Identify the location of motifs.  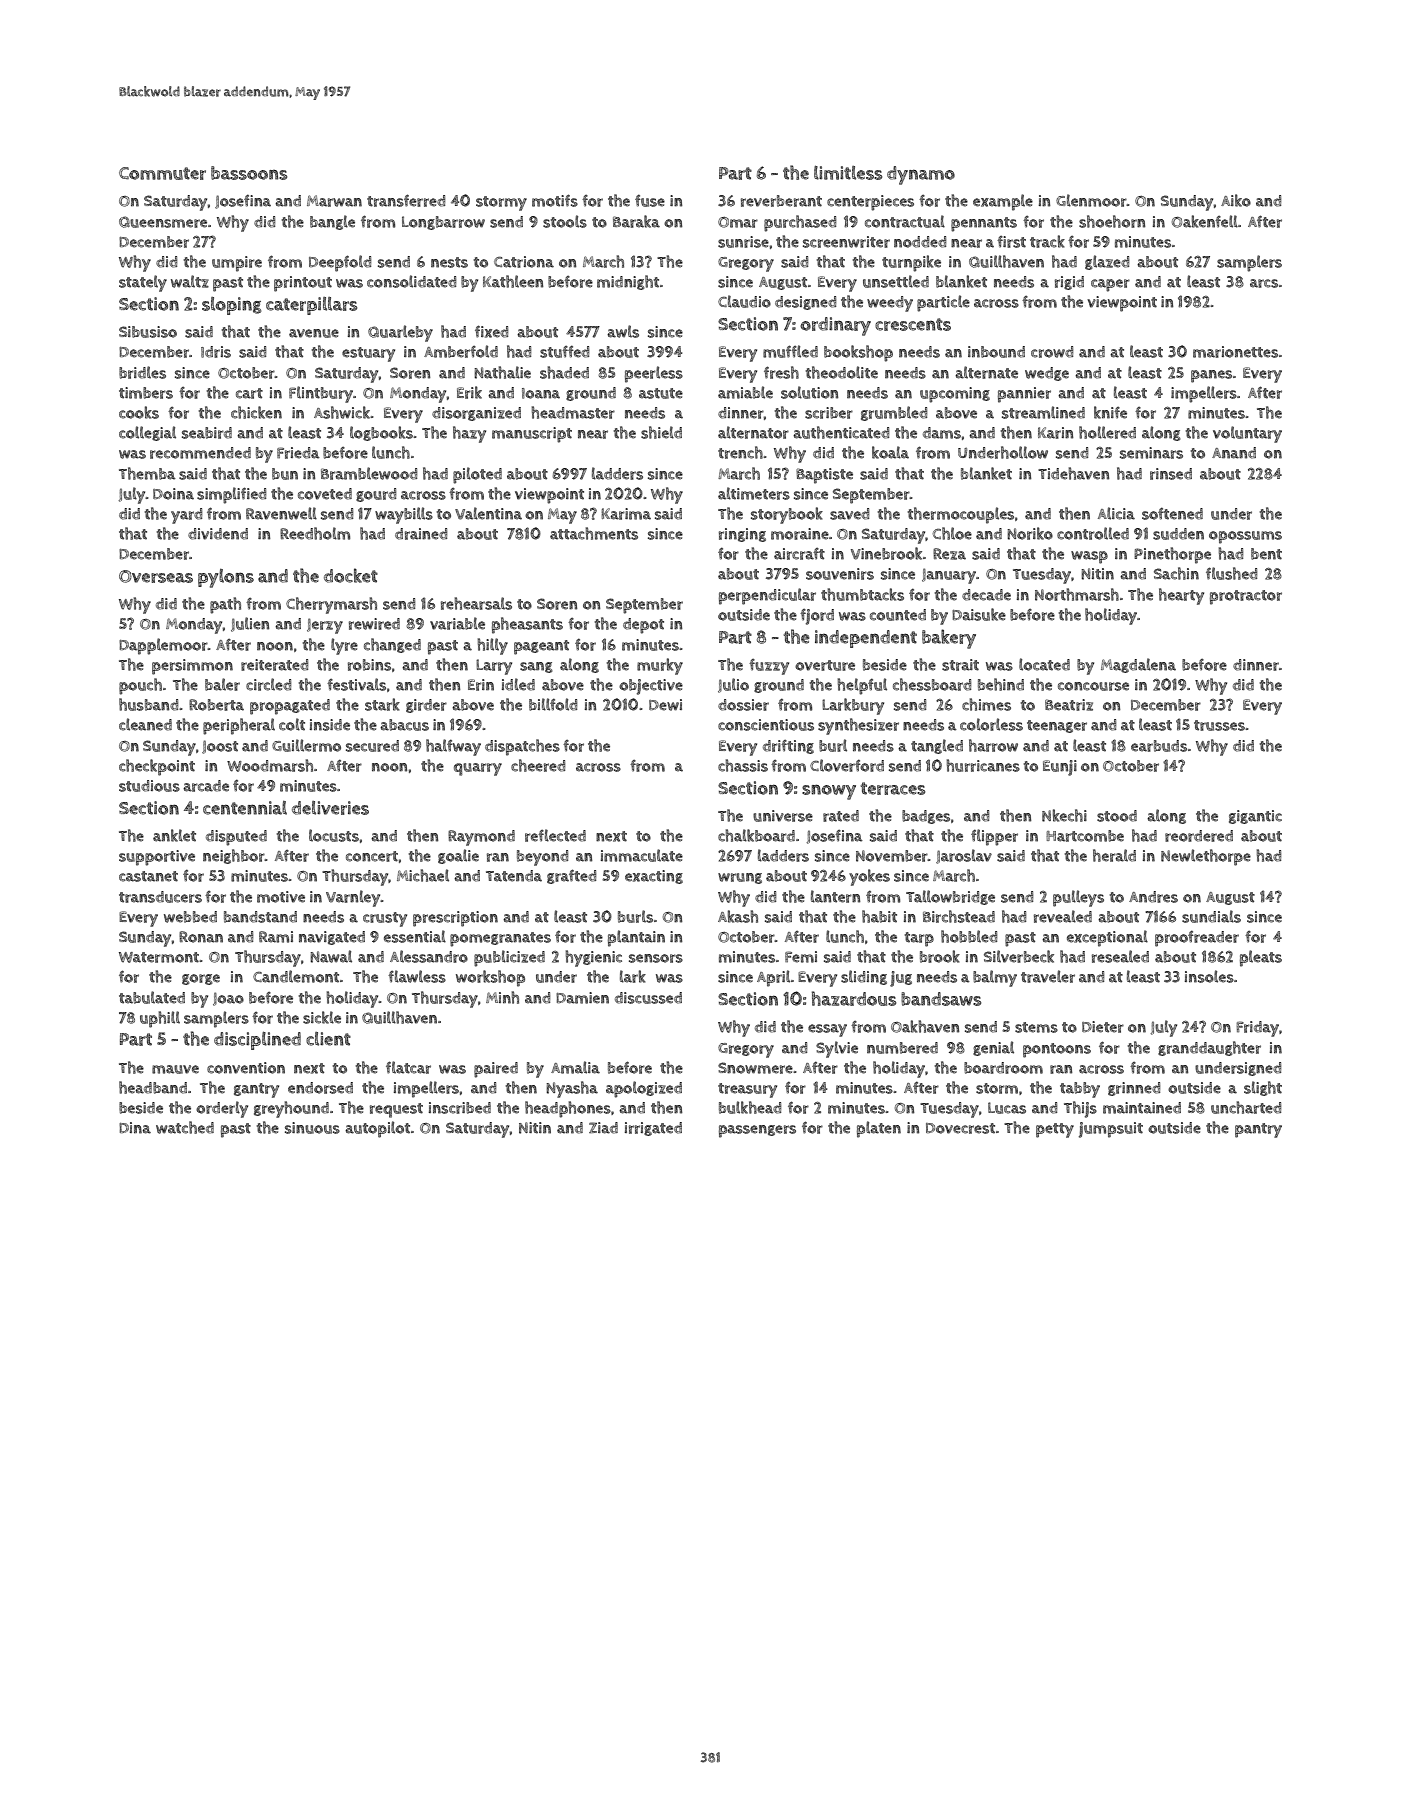
(555, 200).
